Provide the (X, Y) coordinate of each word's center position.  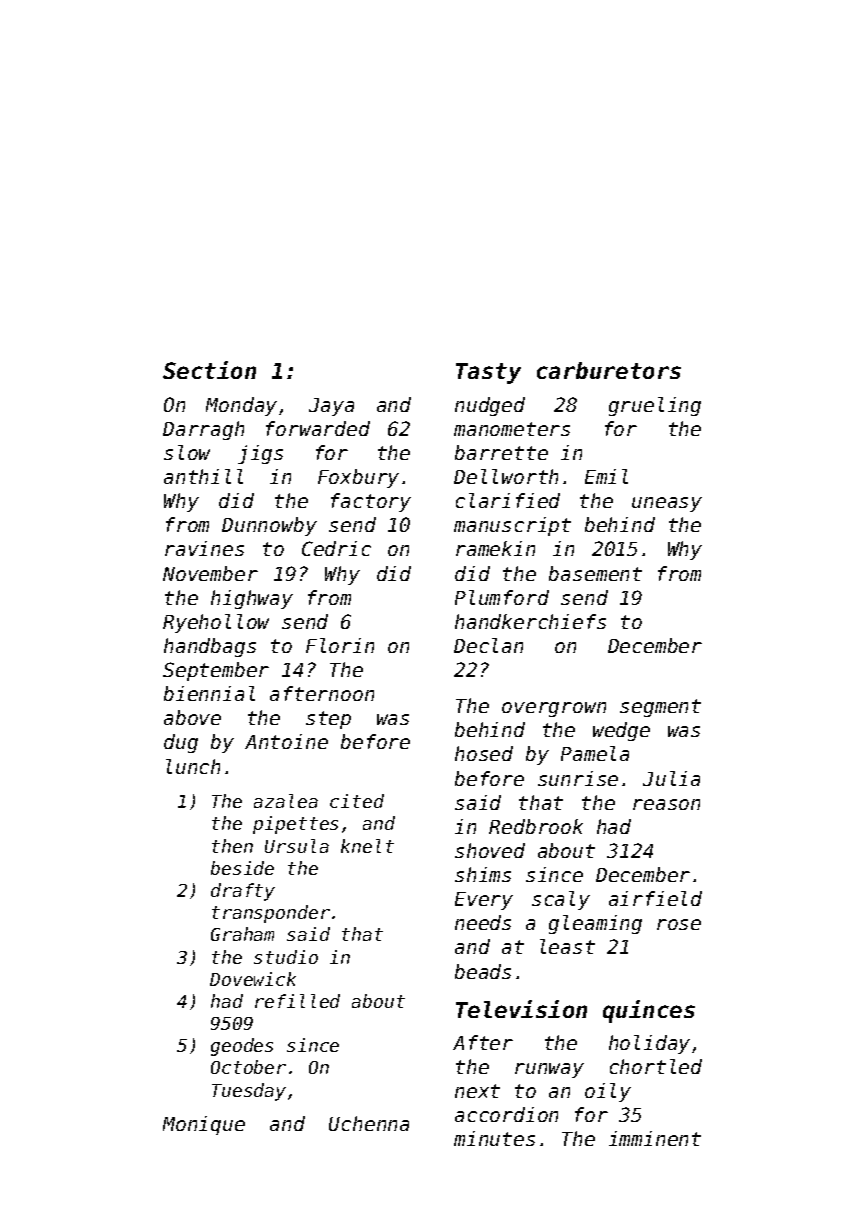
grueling (655, 406)
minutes (494, 1138)
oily (608, 1092)
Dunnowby (269, 526)
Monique (204, 1125)
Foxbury (358, 478)
